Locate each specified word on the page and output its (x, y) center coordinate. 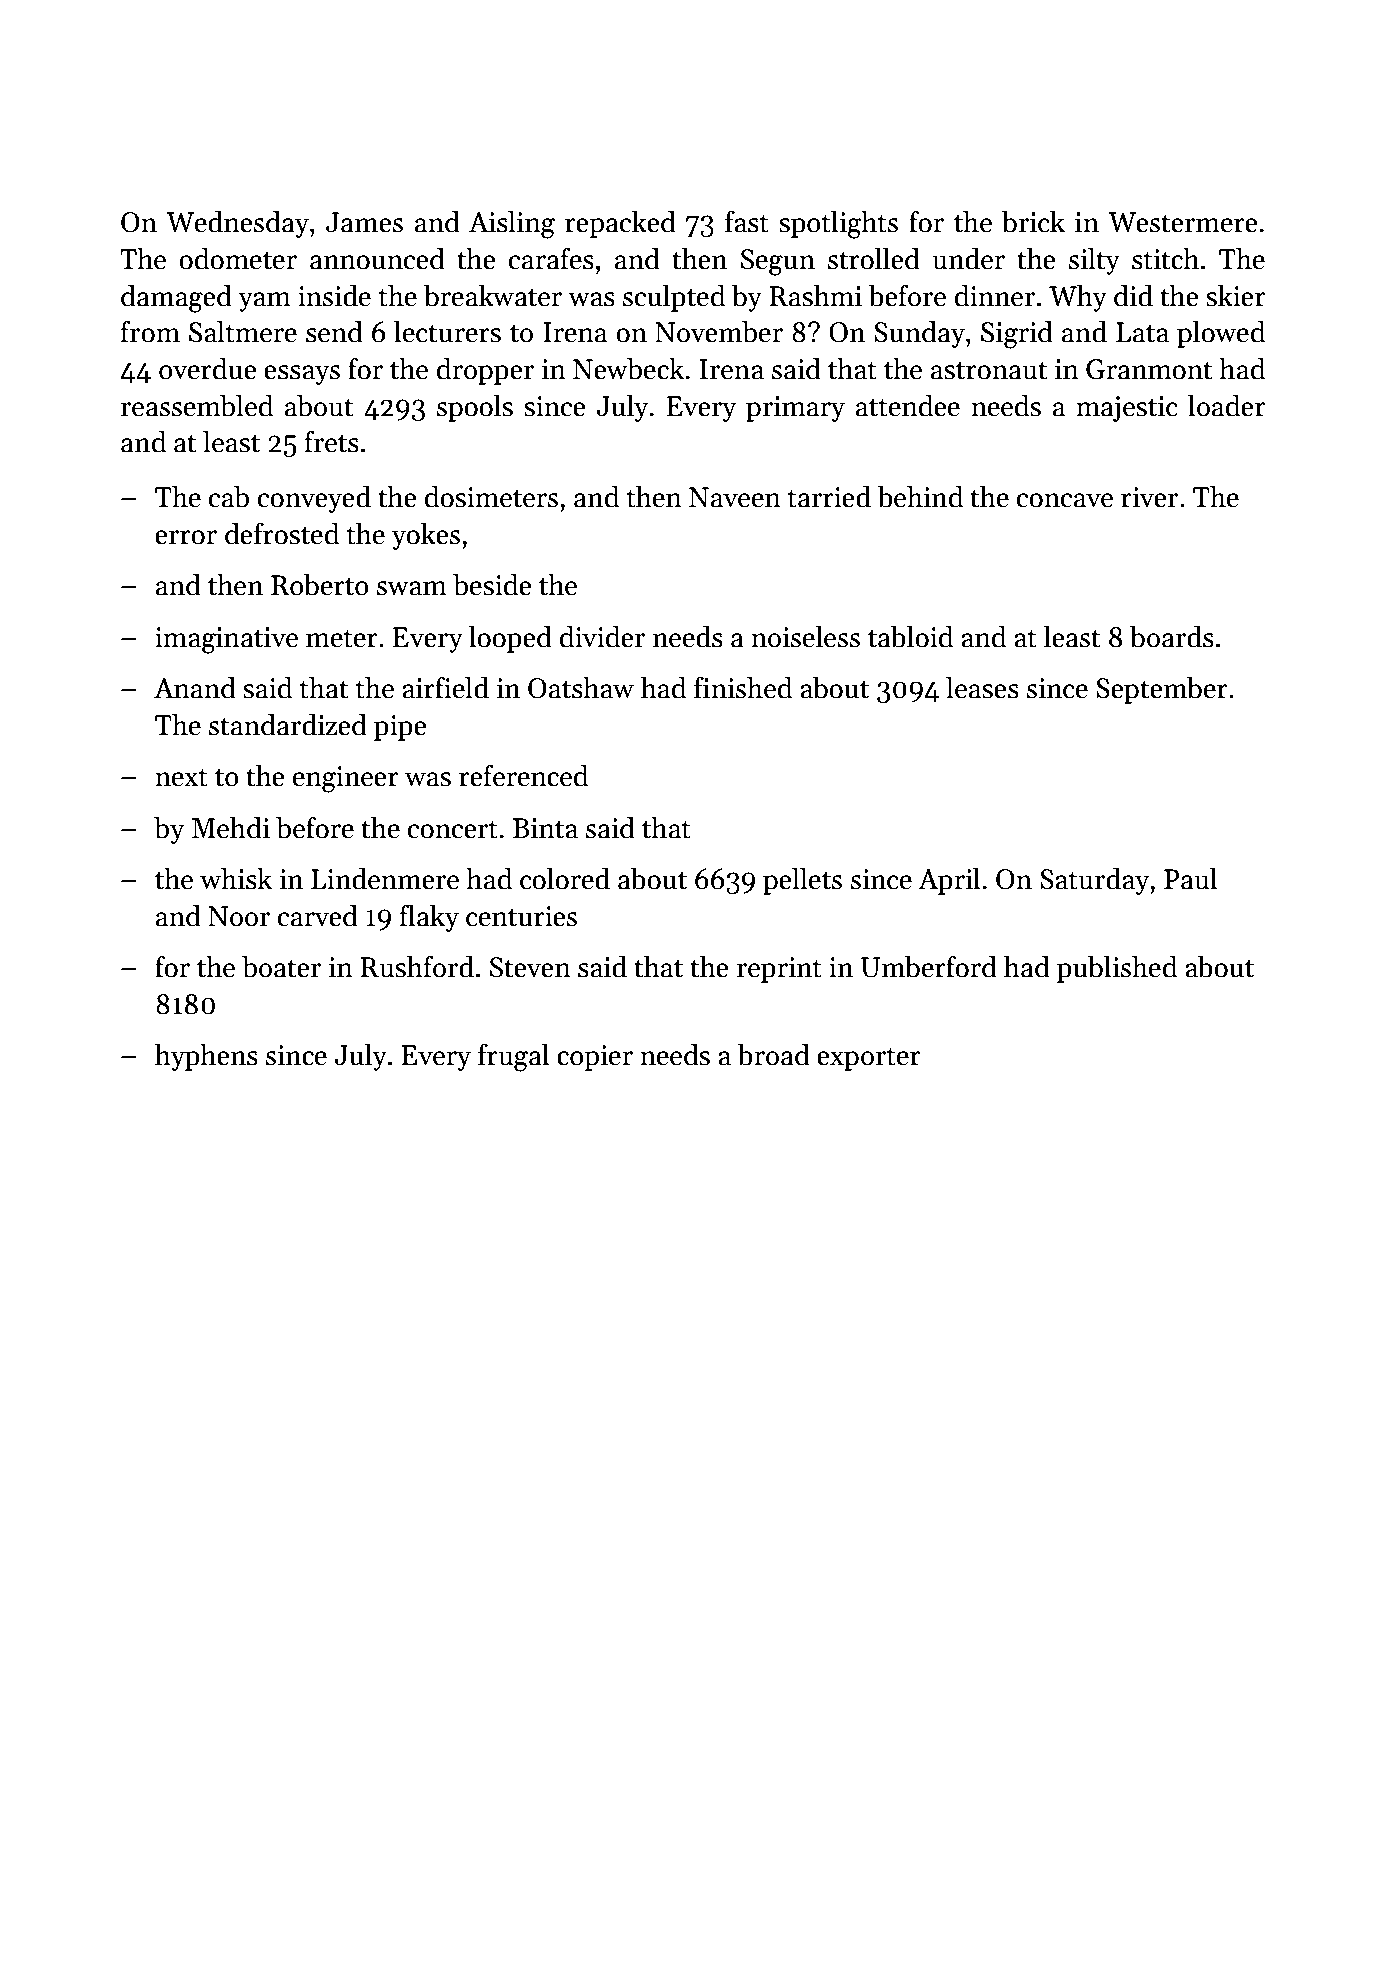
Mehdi (231, 827)
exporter (869, 1059)
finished (743, 687)
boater (281, 966)
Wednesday (237, 224)
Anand (195, 687)
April (949, 881)
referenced (523, 775)
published (1117, 969)
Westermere (1182, 222)
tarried (829, 496)
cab (229, 496)
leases (982, 687)
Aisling (512, 224)
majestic (1127, 409)
